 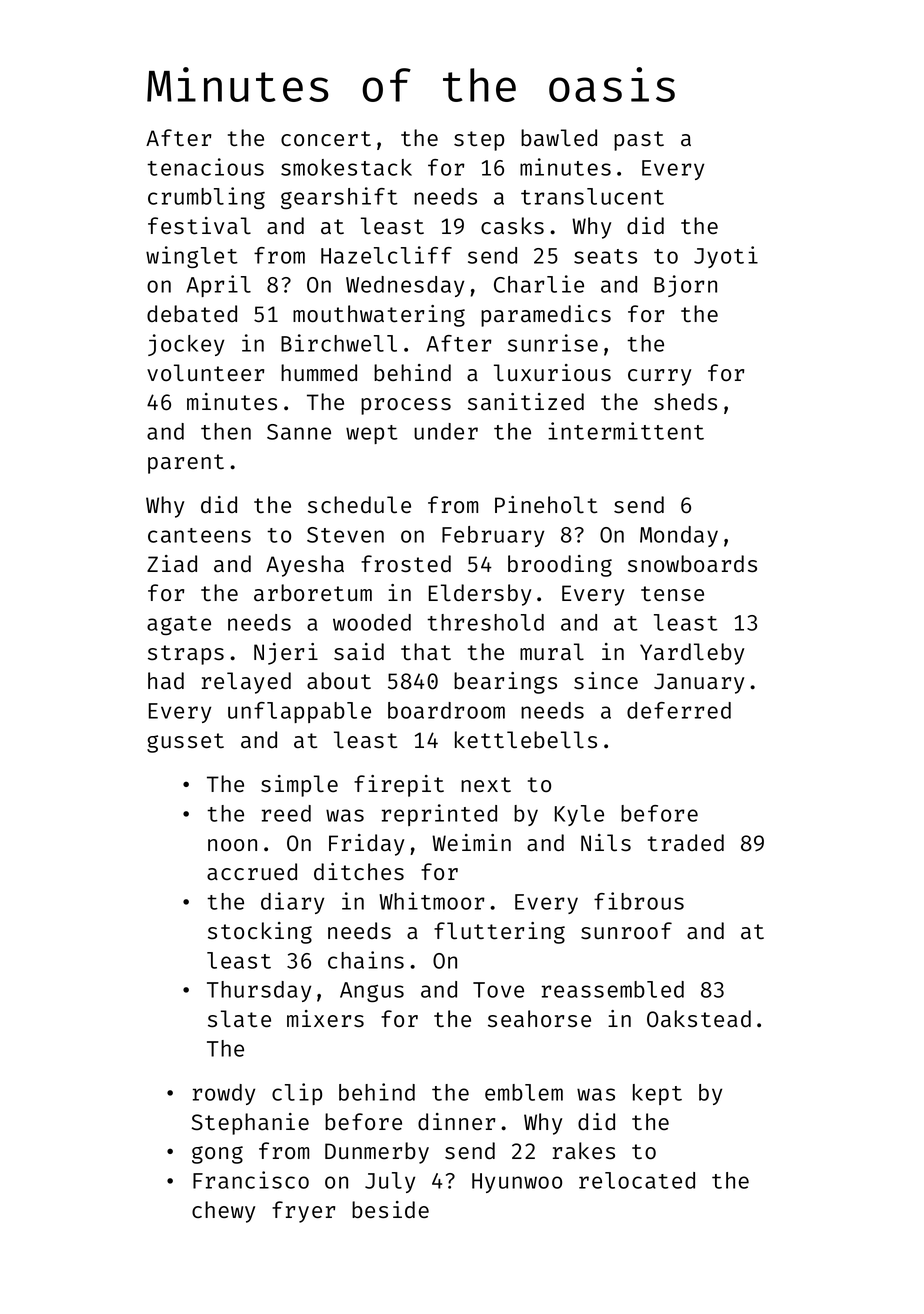 I want to click on Wednesday, so click(x=405, y=286).
